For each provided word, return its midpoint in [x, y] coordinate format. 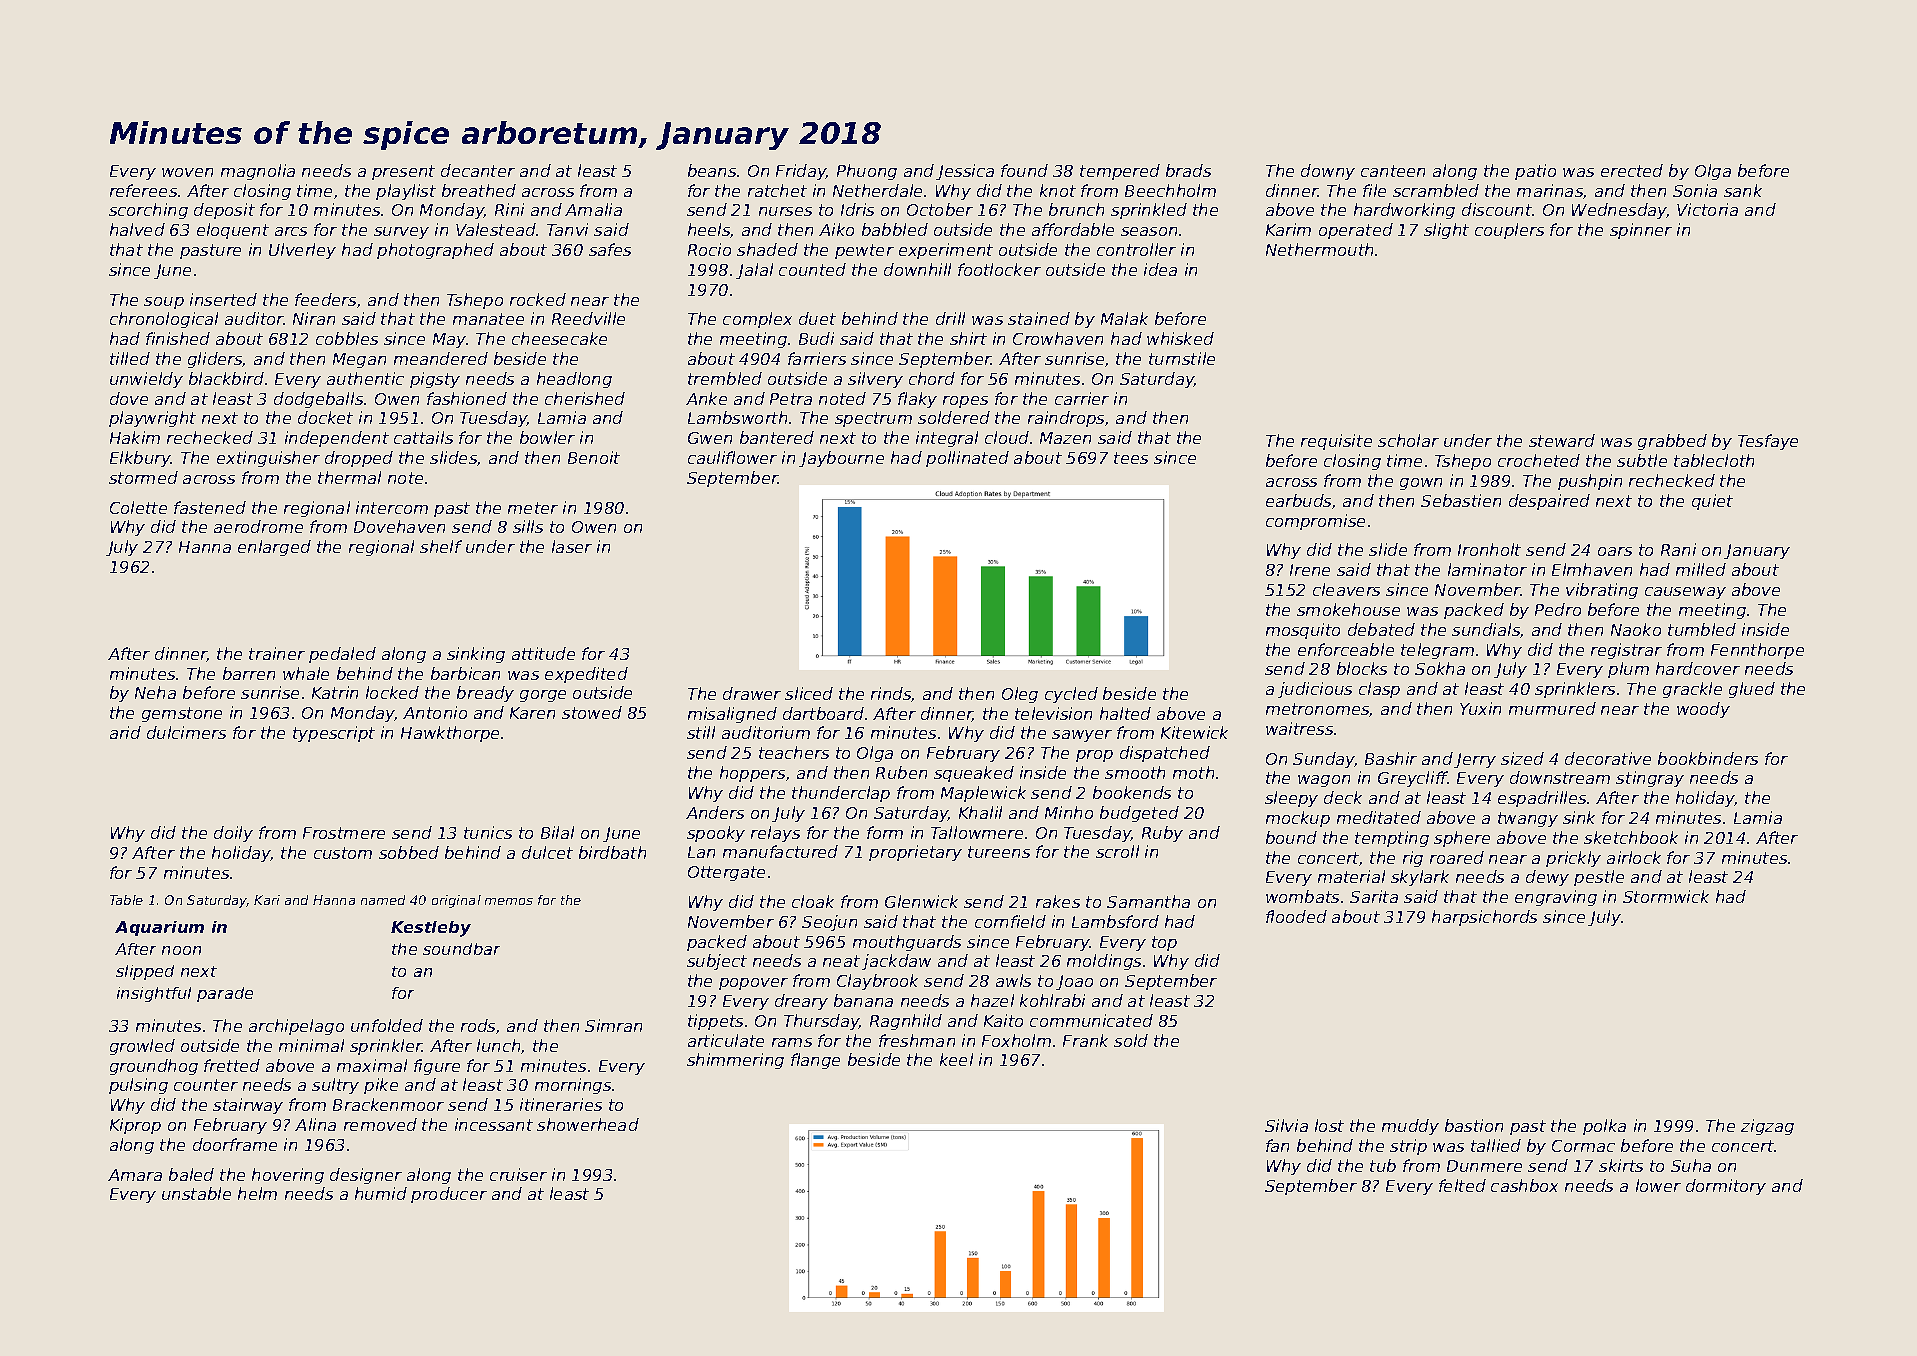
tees [1131, 458]
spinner [1641, 231]
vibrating [1602, 591]
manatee [488, 319]
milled [1701, 569]
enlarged [274, 548]
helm [257, 1193]
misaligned [732, 715]
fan [1277, 1145]
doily [233, 834]
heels [709, 230]
